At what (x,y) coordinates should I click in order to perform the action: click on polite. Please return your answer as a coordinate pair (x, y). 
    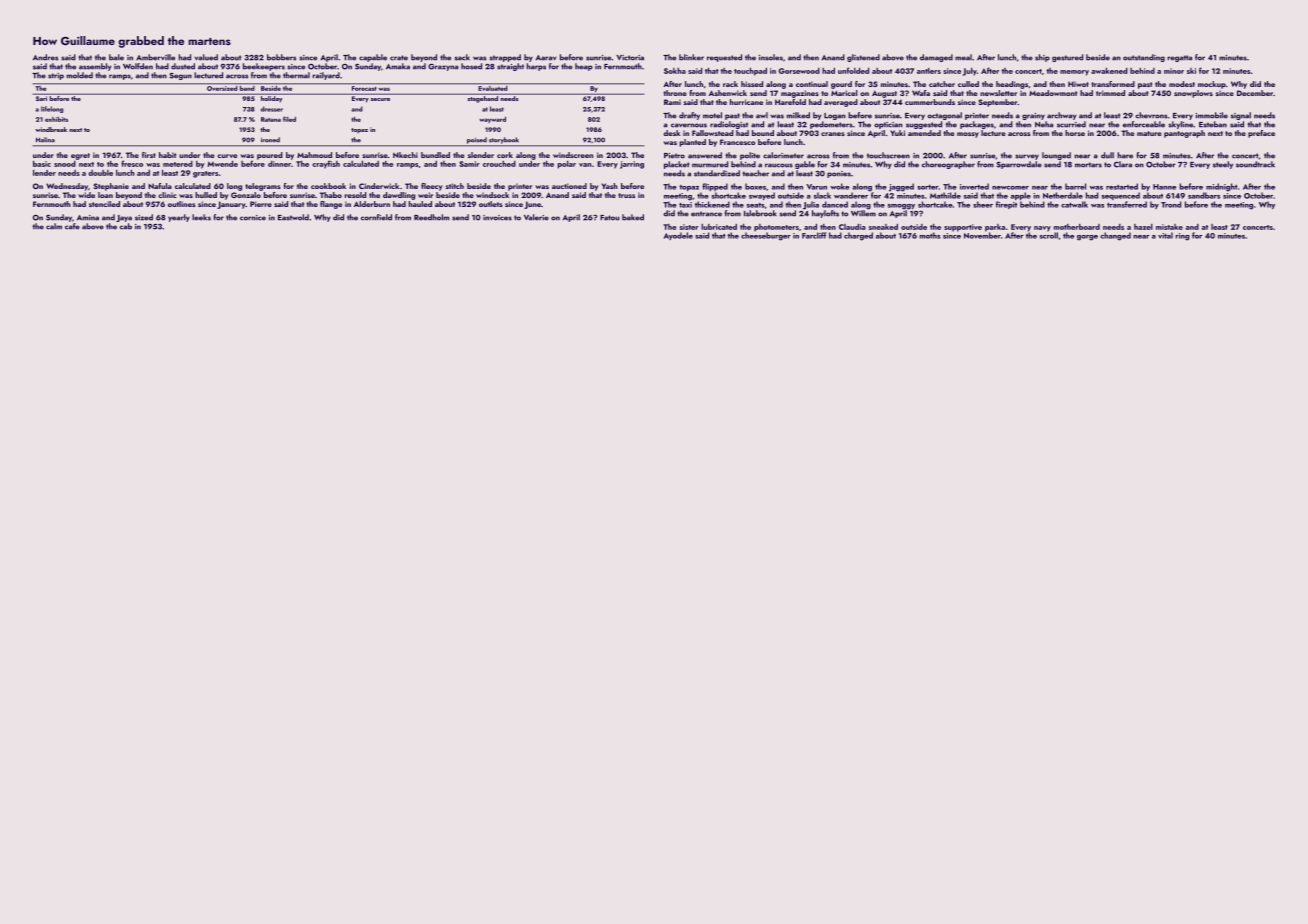
    Looking at the image, I should click on (750, 156).
